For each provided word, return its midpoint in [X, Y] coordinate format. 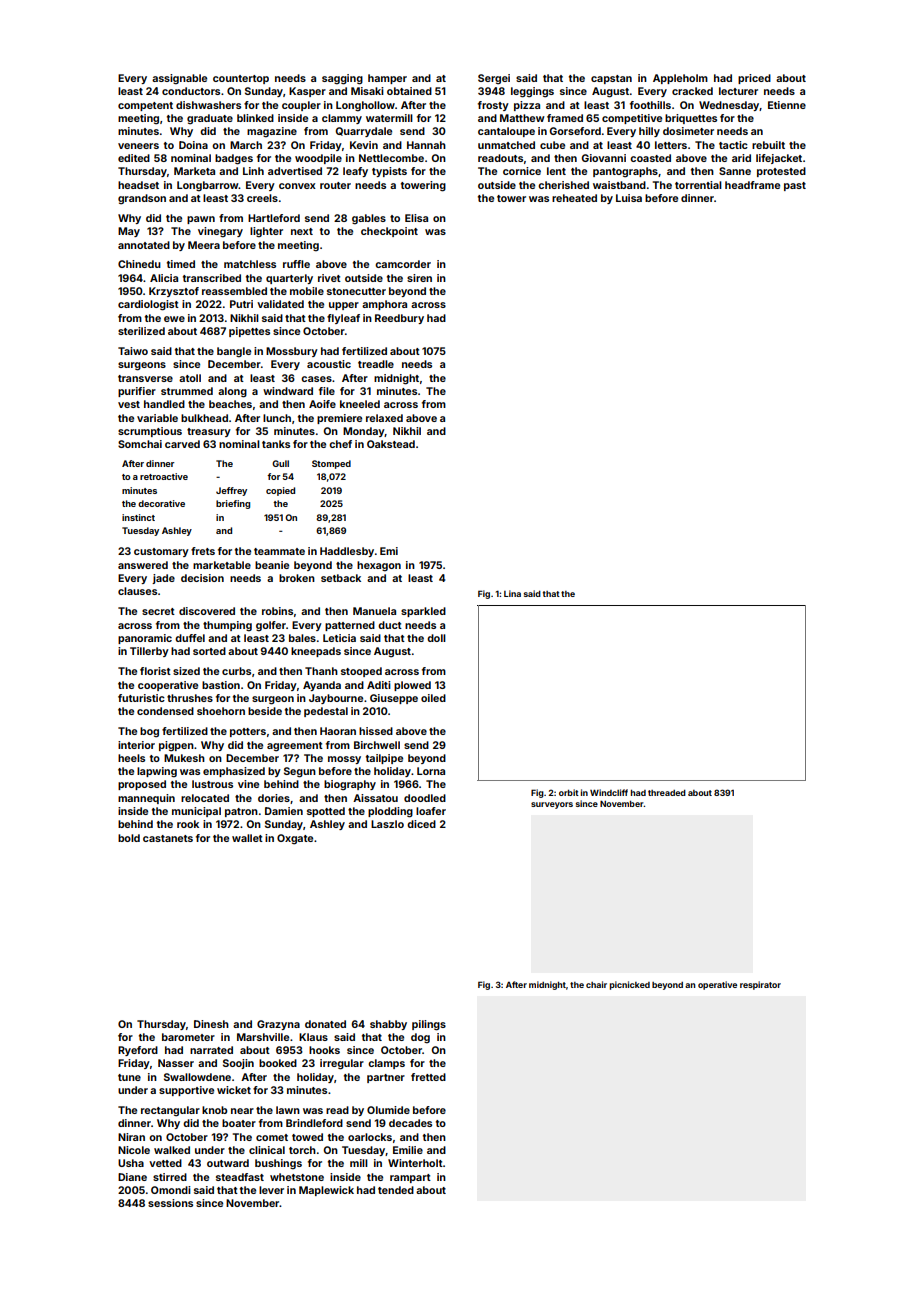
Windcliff [609, 792]
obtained [409, 91]
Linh [253, 171]
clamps [386, 1064]
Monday [364, 432]
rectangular [170, 1111]
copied [280, 491]
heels [131, 758]
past [795, 186]
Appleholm [680, 79]
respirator [760, 985]
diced [421, 824]
